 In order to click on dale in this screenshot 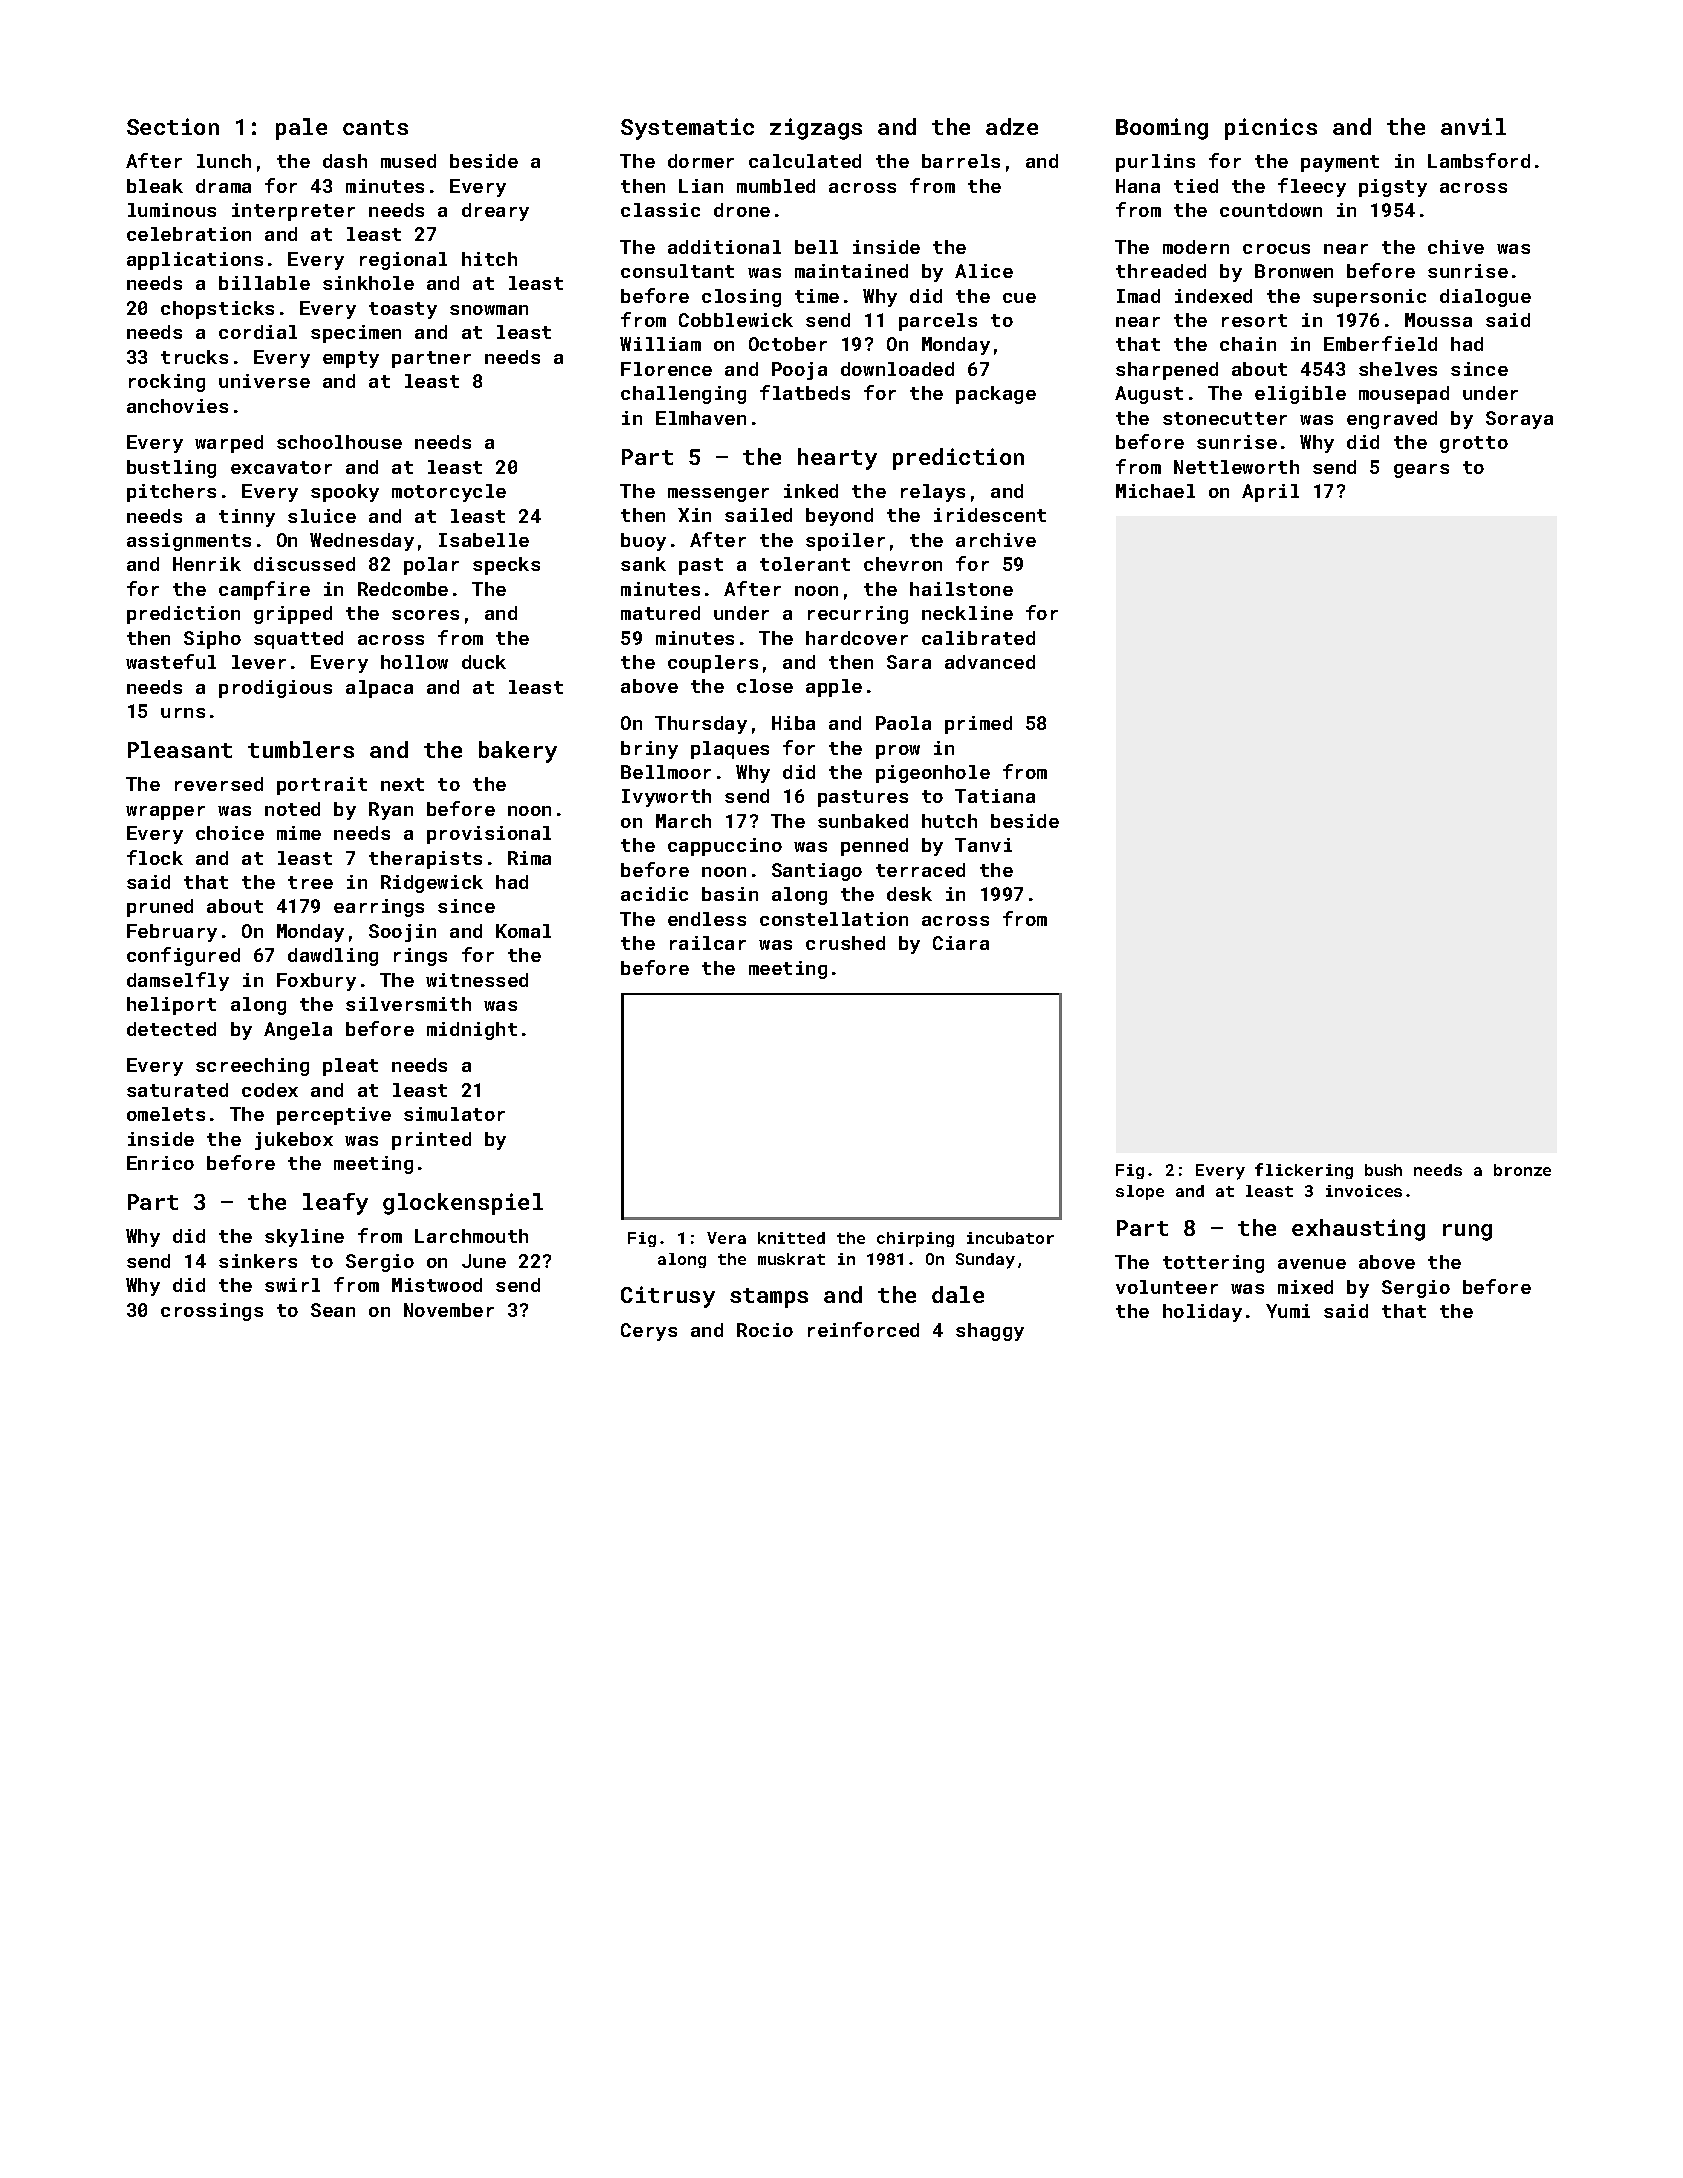, I will do `click(958, 1294)`.
